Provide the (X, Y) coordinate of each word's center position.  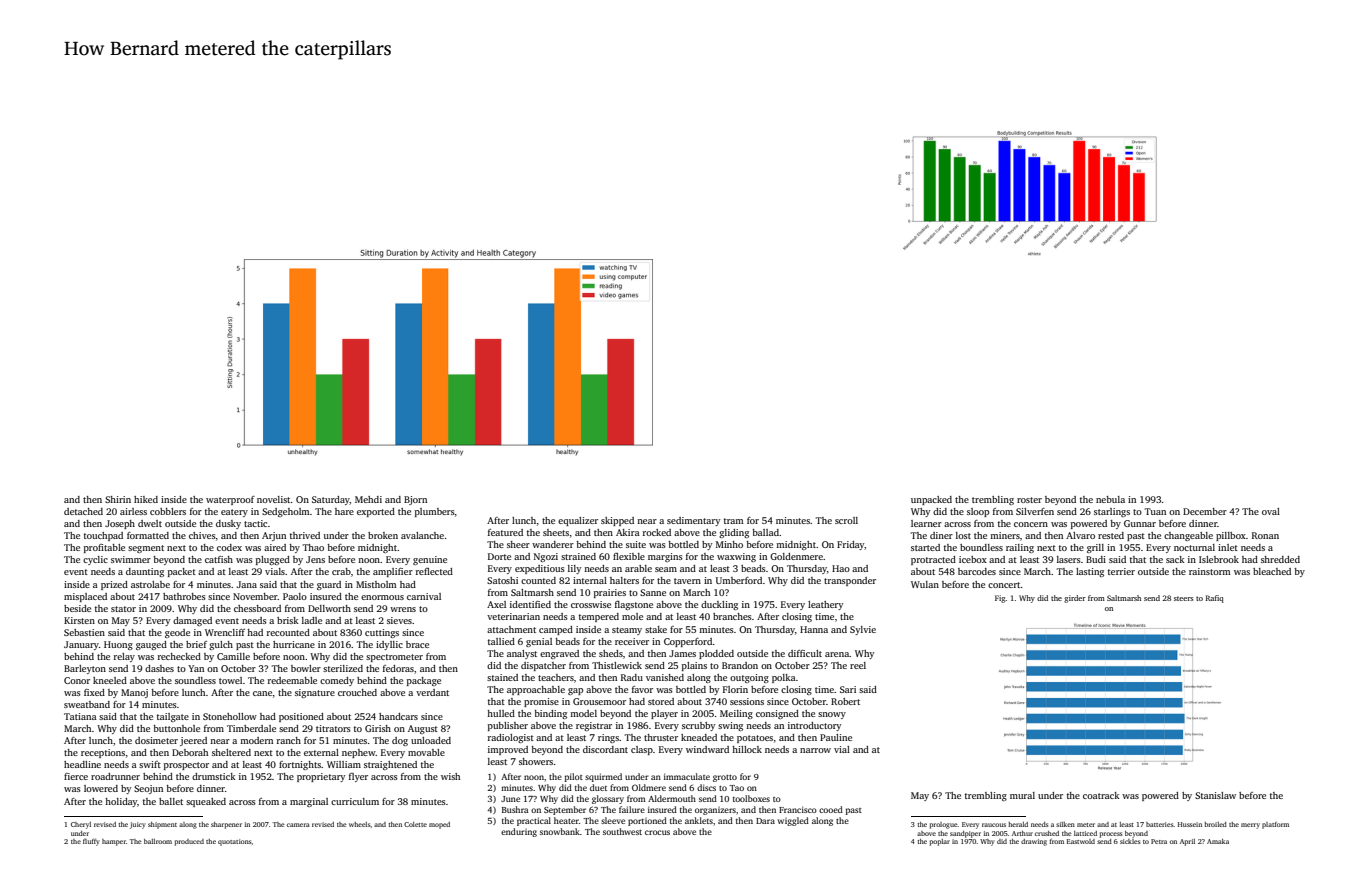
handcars (398, 716)
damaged (192, 621)
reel (858, 665)
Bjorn (415, 500)
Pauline (836, 737)
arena (837, 654)
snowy (832, 715)
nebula (1110, 499)
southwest (622, 831)
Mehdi (368, 499)
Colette (415, 824)
